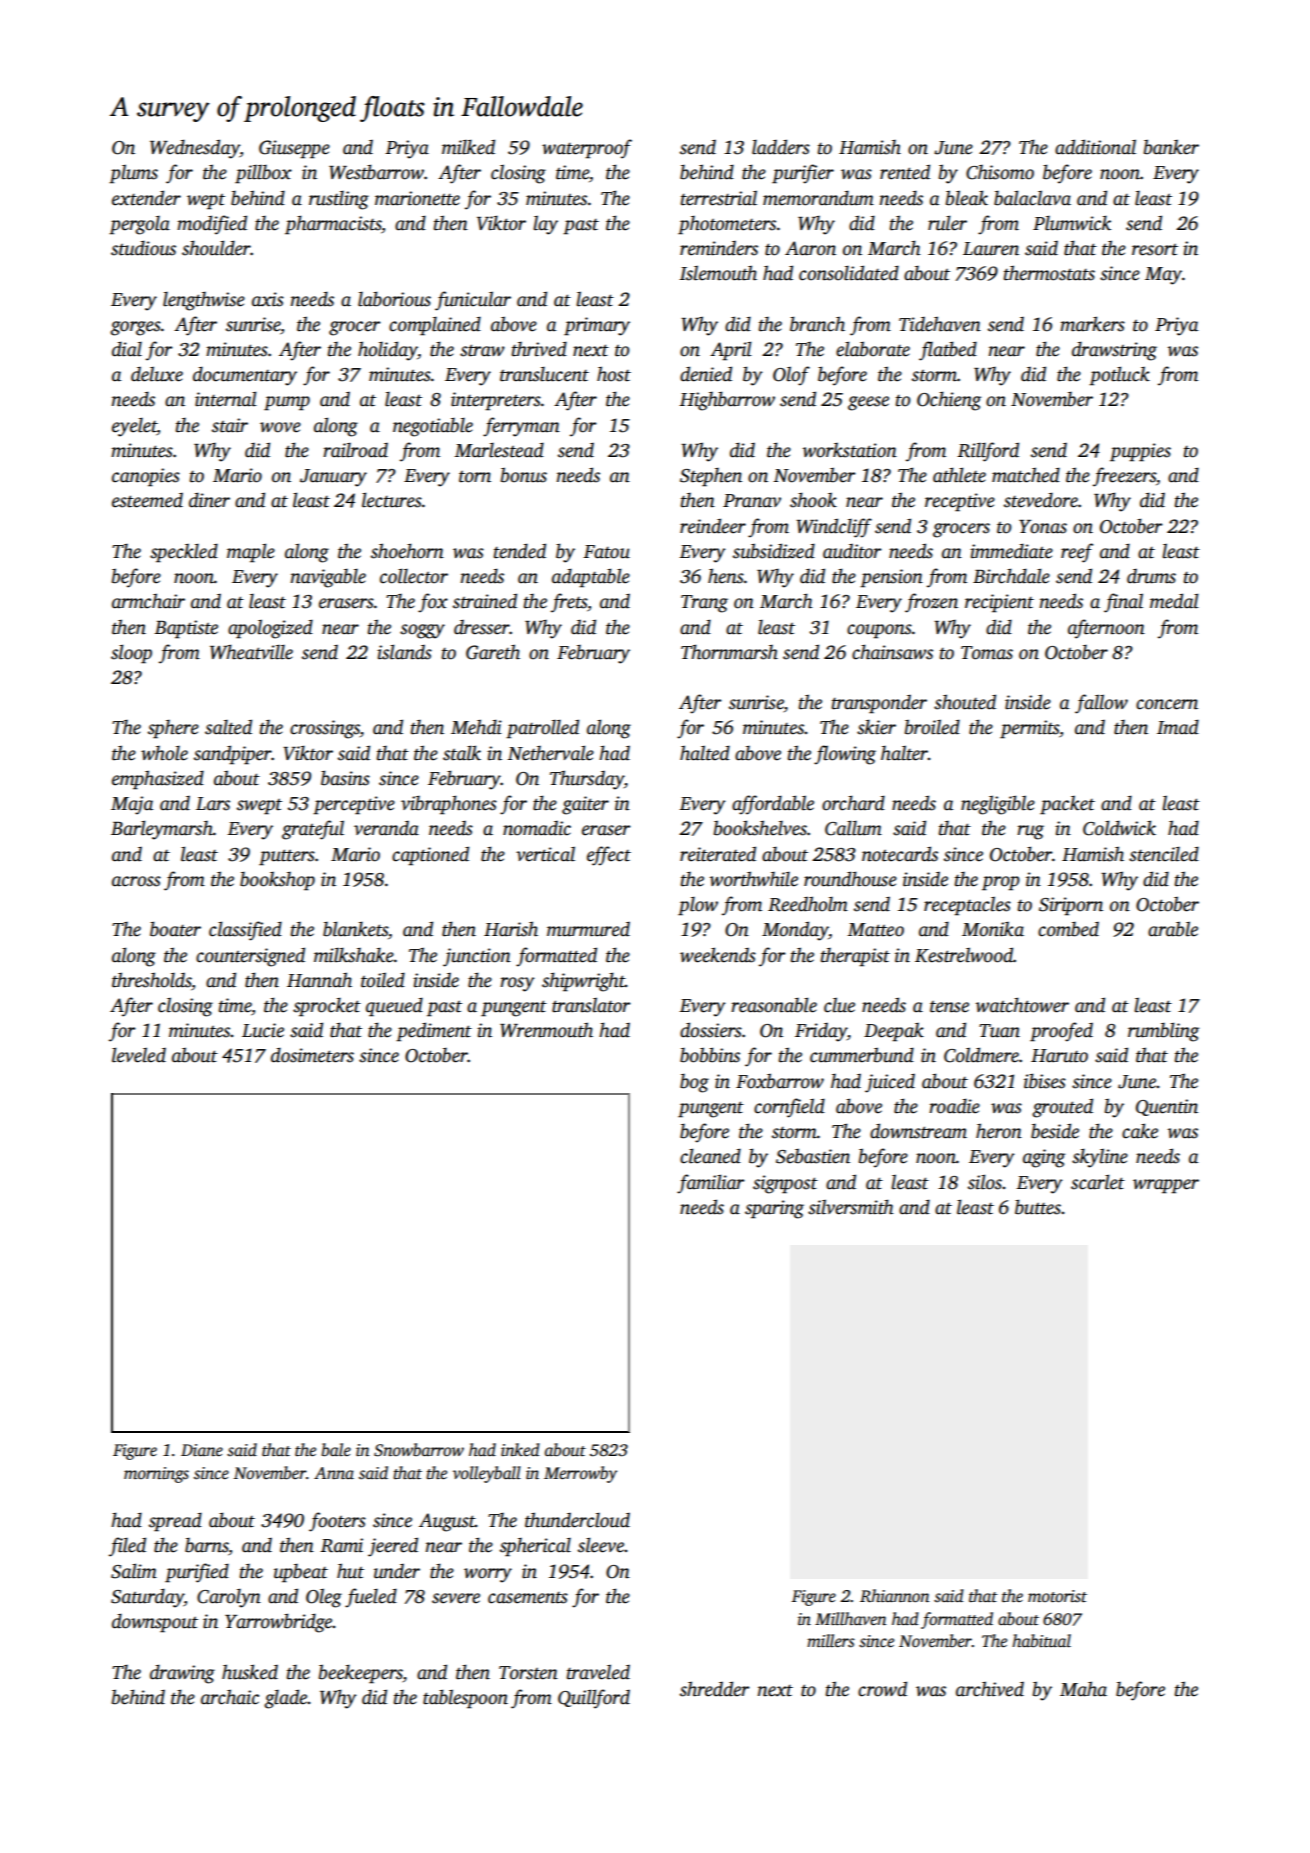  I want to click on lengthwise, so click(204, 301).
